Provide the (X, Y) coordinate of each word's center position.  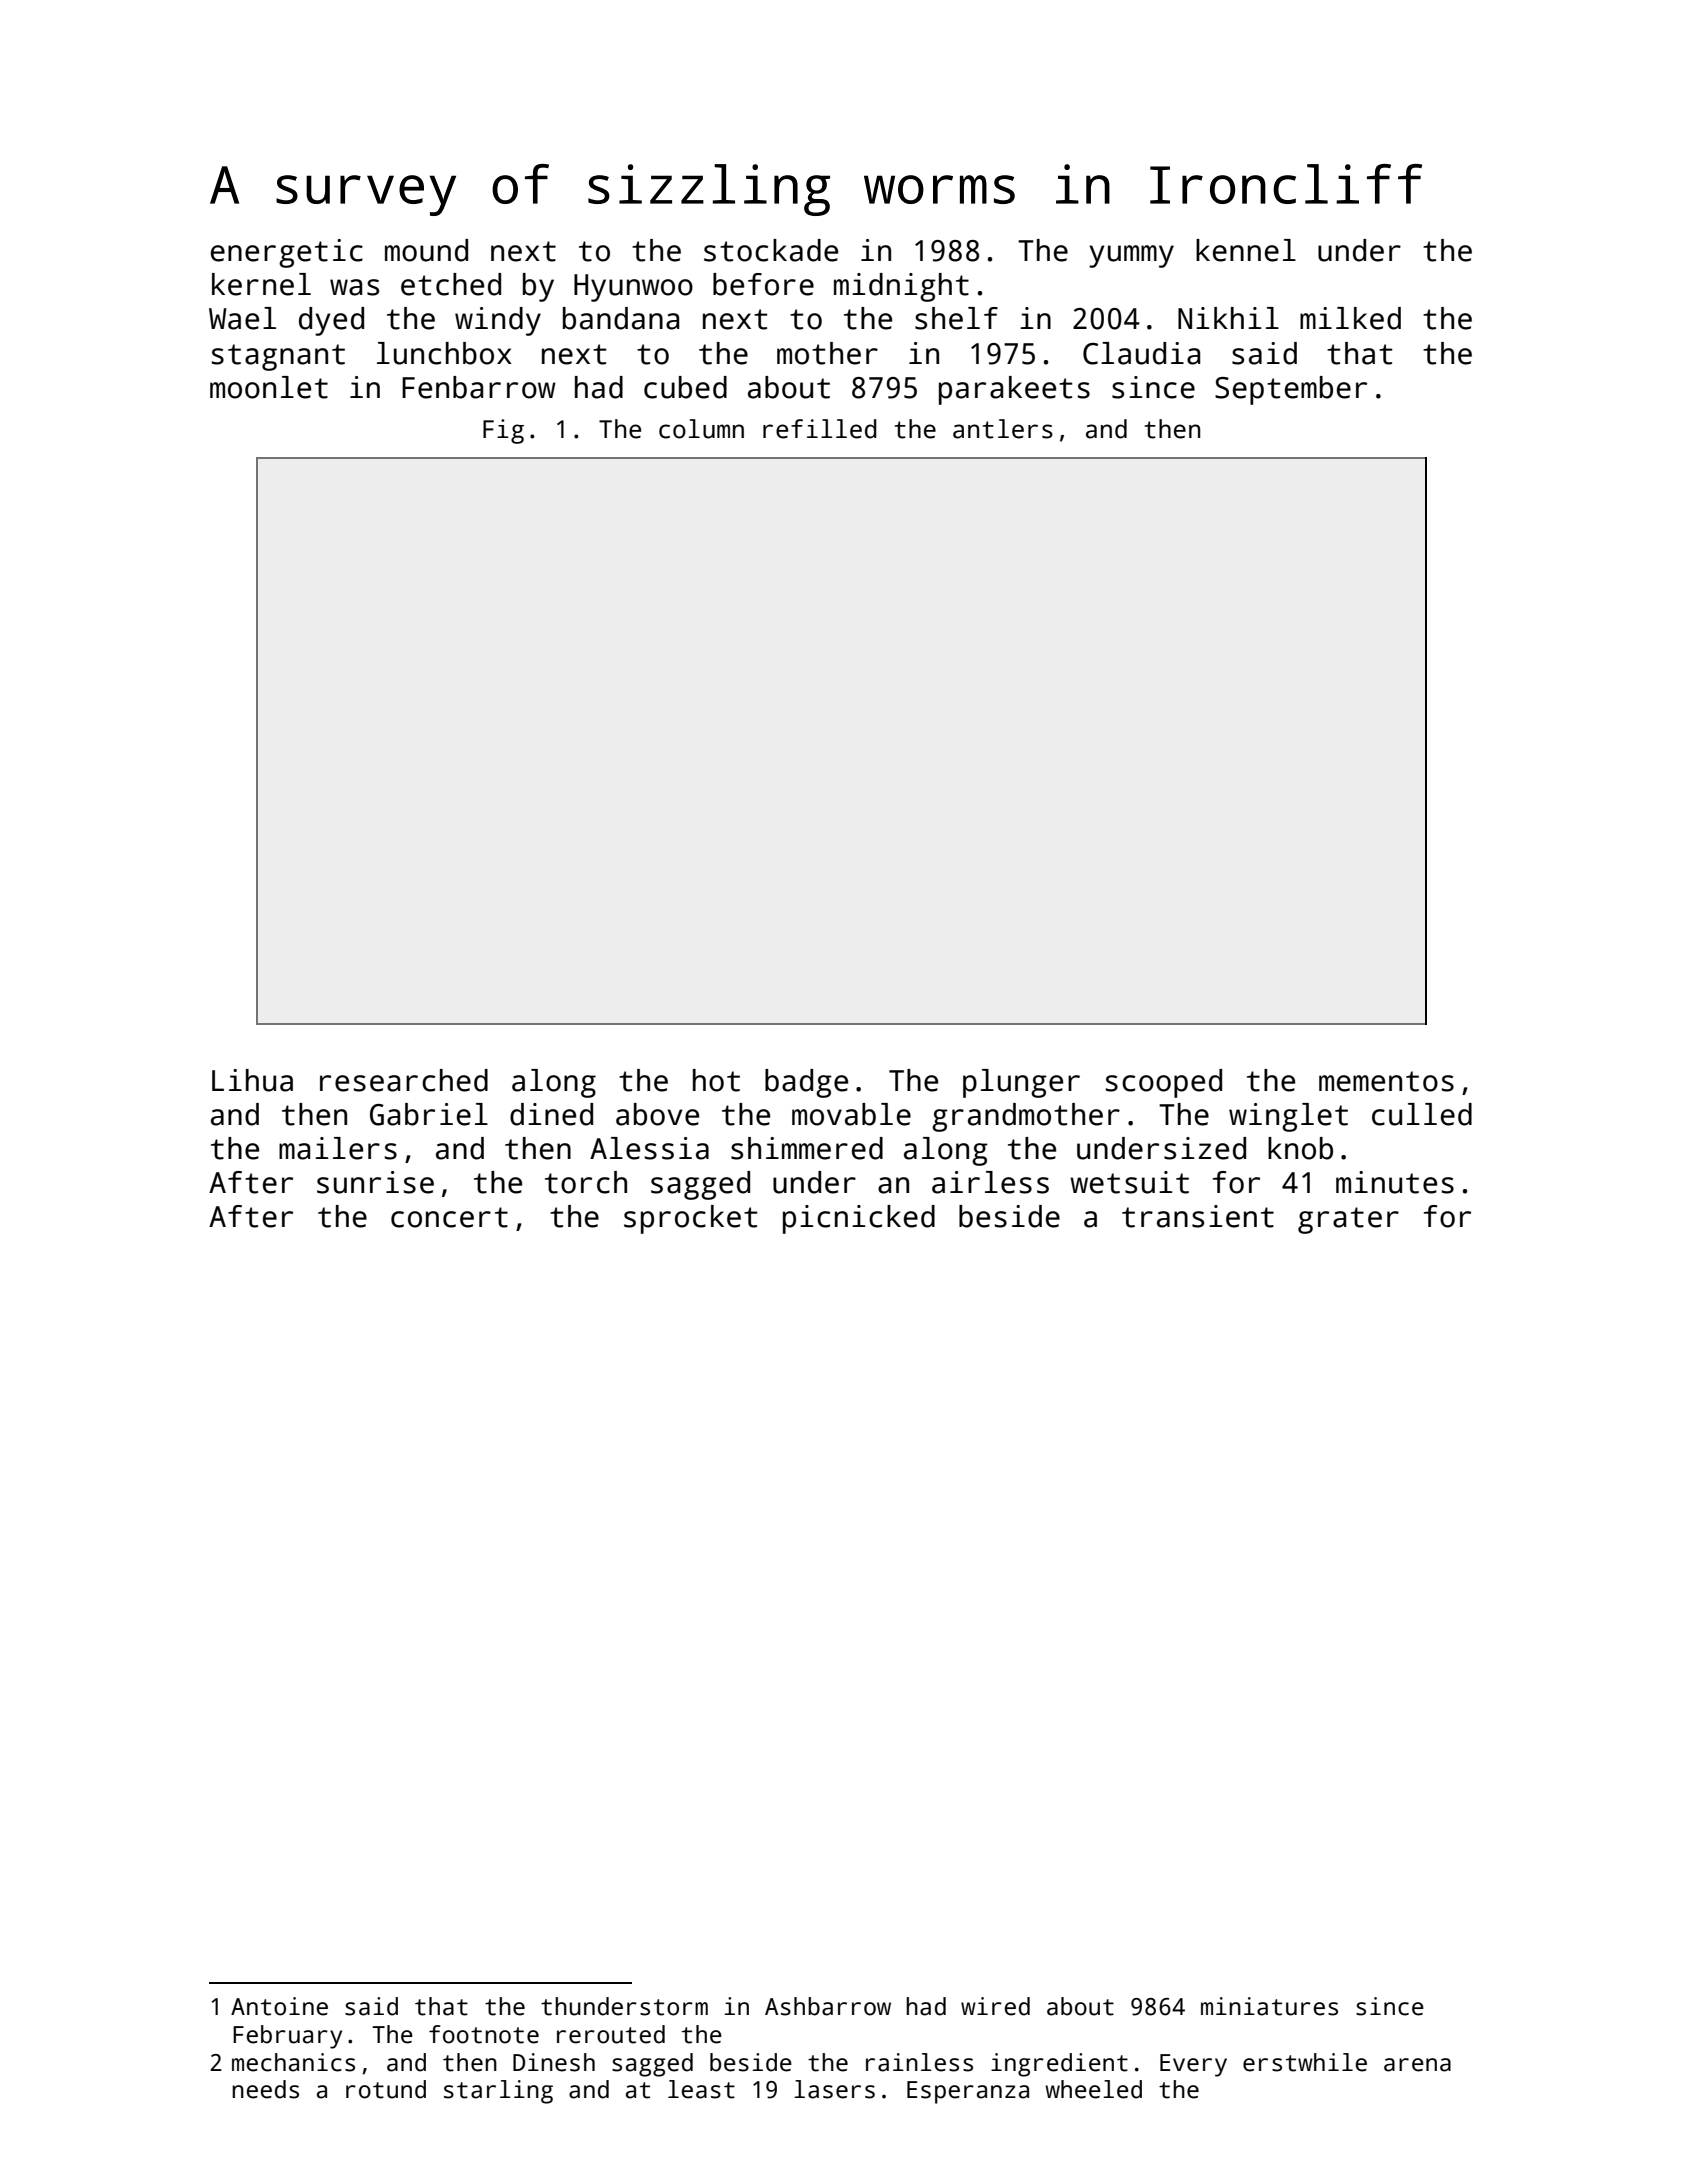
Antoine (279, 2006)
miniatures (1269, 2006)
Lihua (252, 1080)
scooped (1164, 1083)
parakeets (1014, 390)
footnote (484, 2034)
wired (995, 2006)
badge (806, 1083)
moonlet (269, 387)
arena (1417, 2065)
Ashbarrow (828, 2006)
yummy (1131, 256)
